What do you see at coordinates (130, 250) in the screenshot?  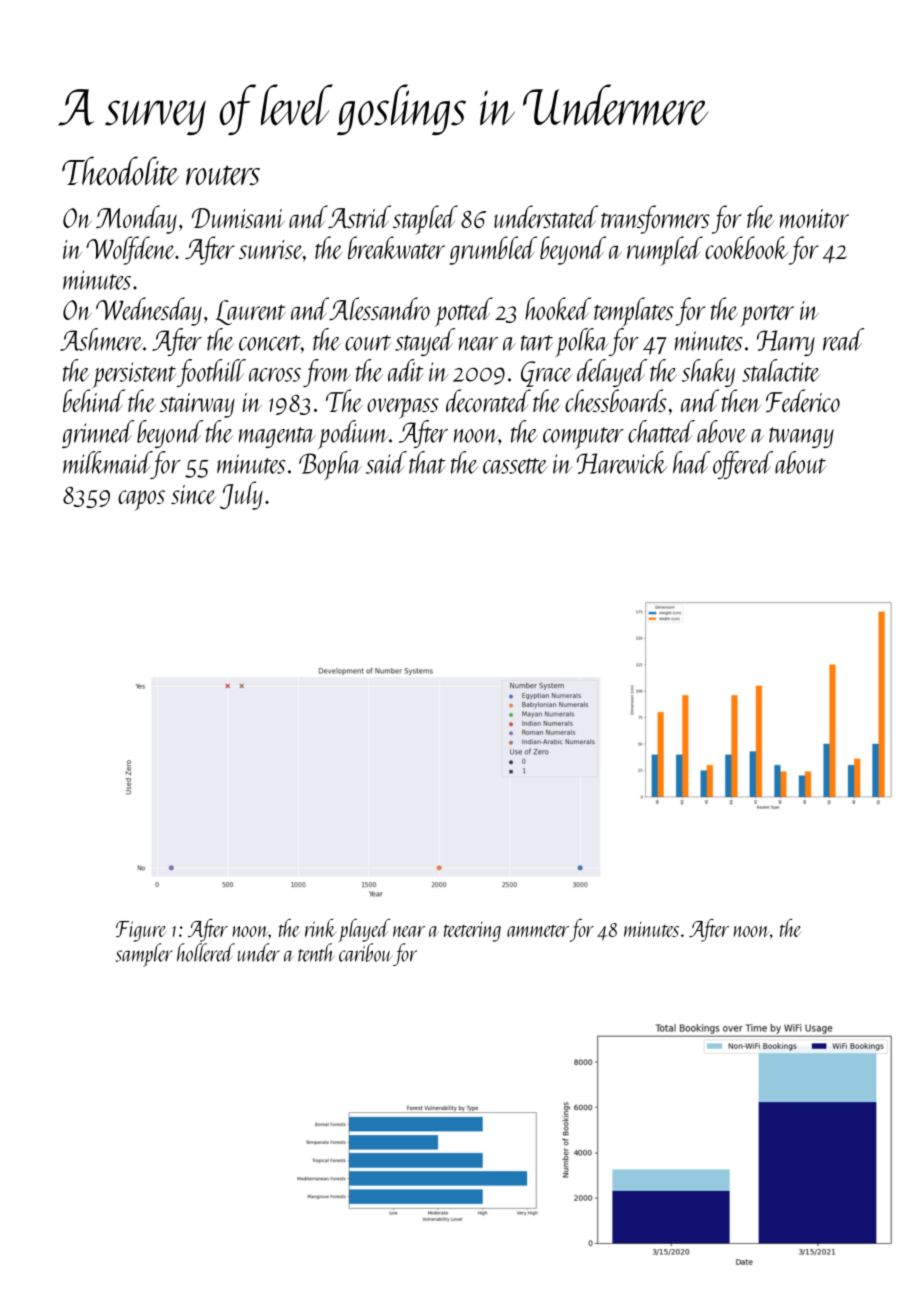 I see `Wolfdene` at bounding box center [130, 250].
